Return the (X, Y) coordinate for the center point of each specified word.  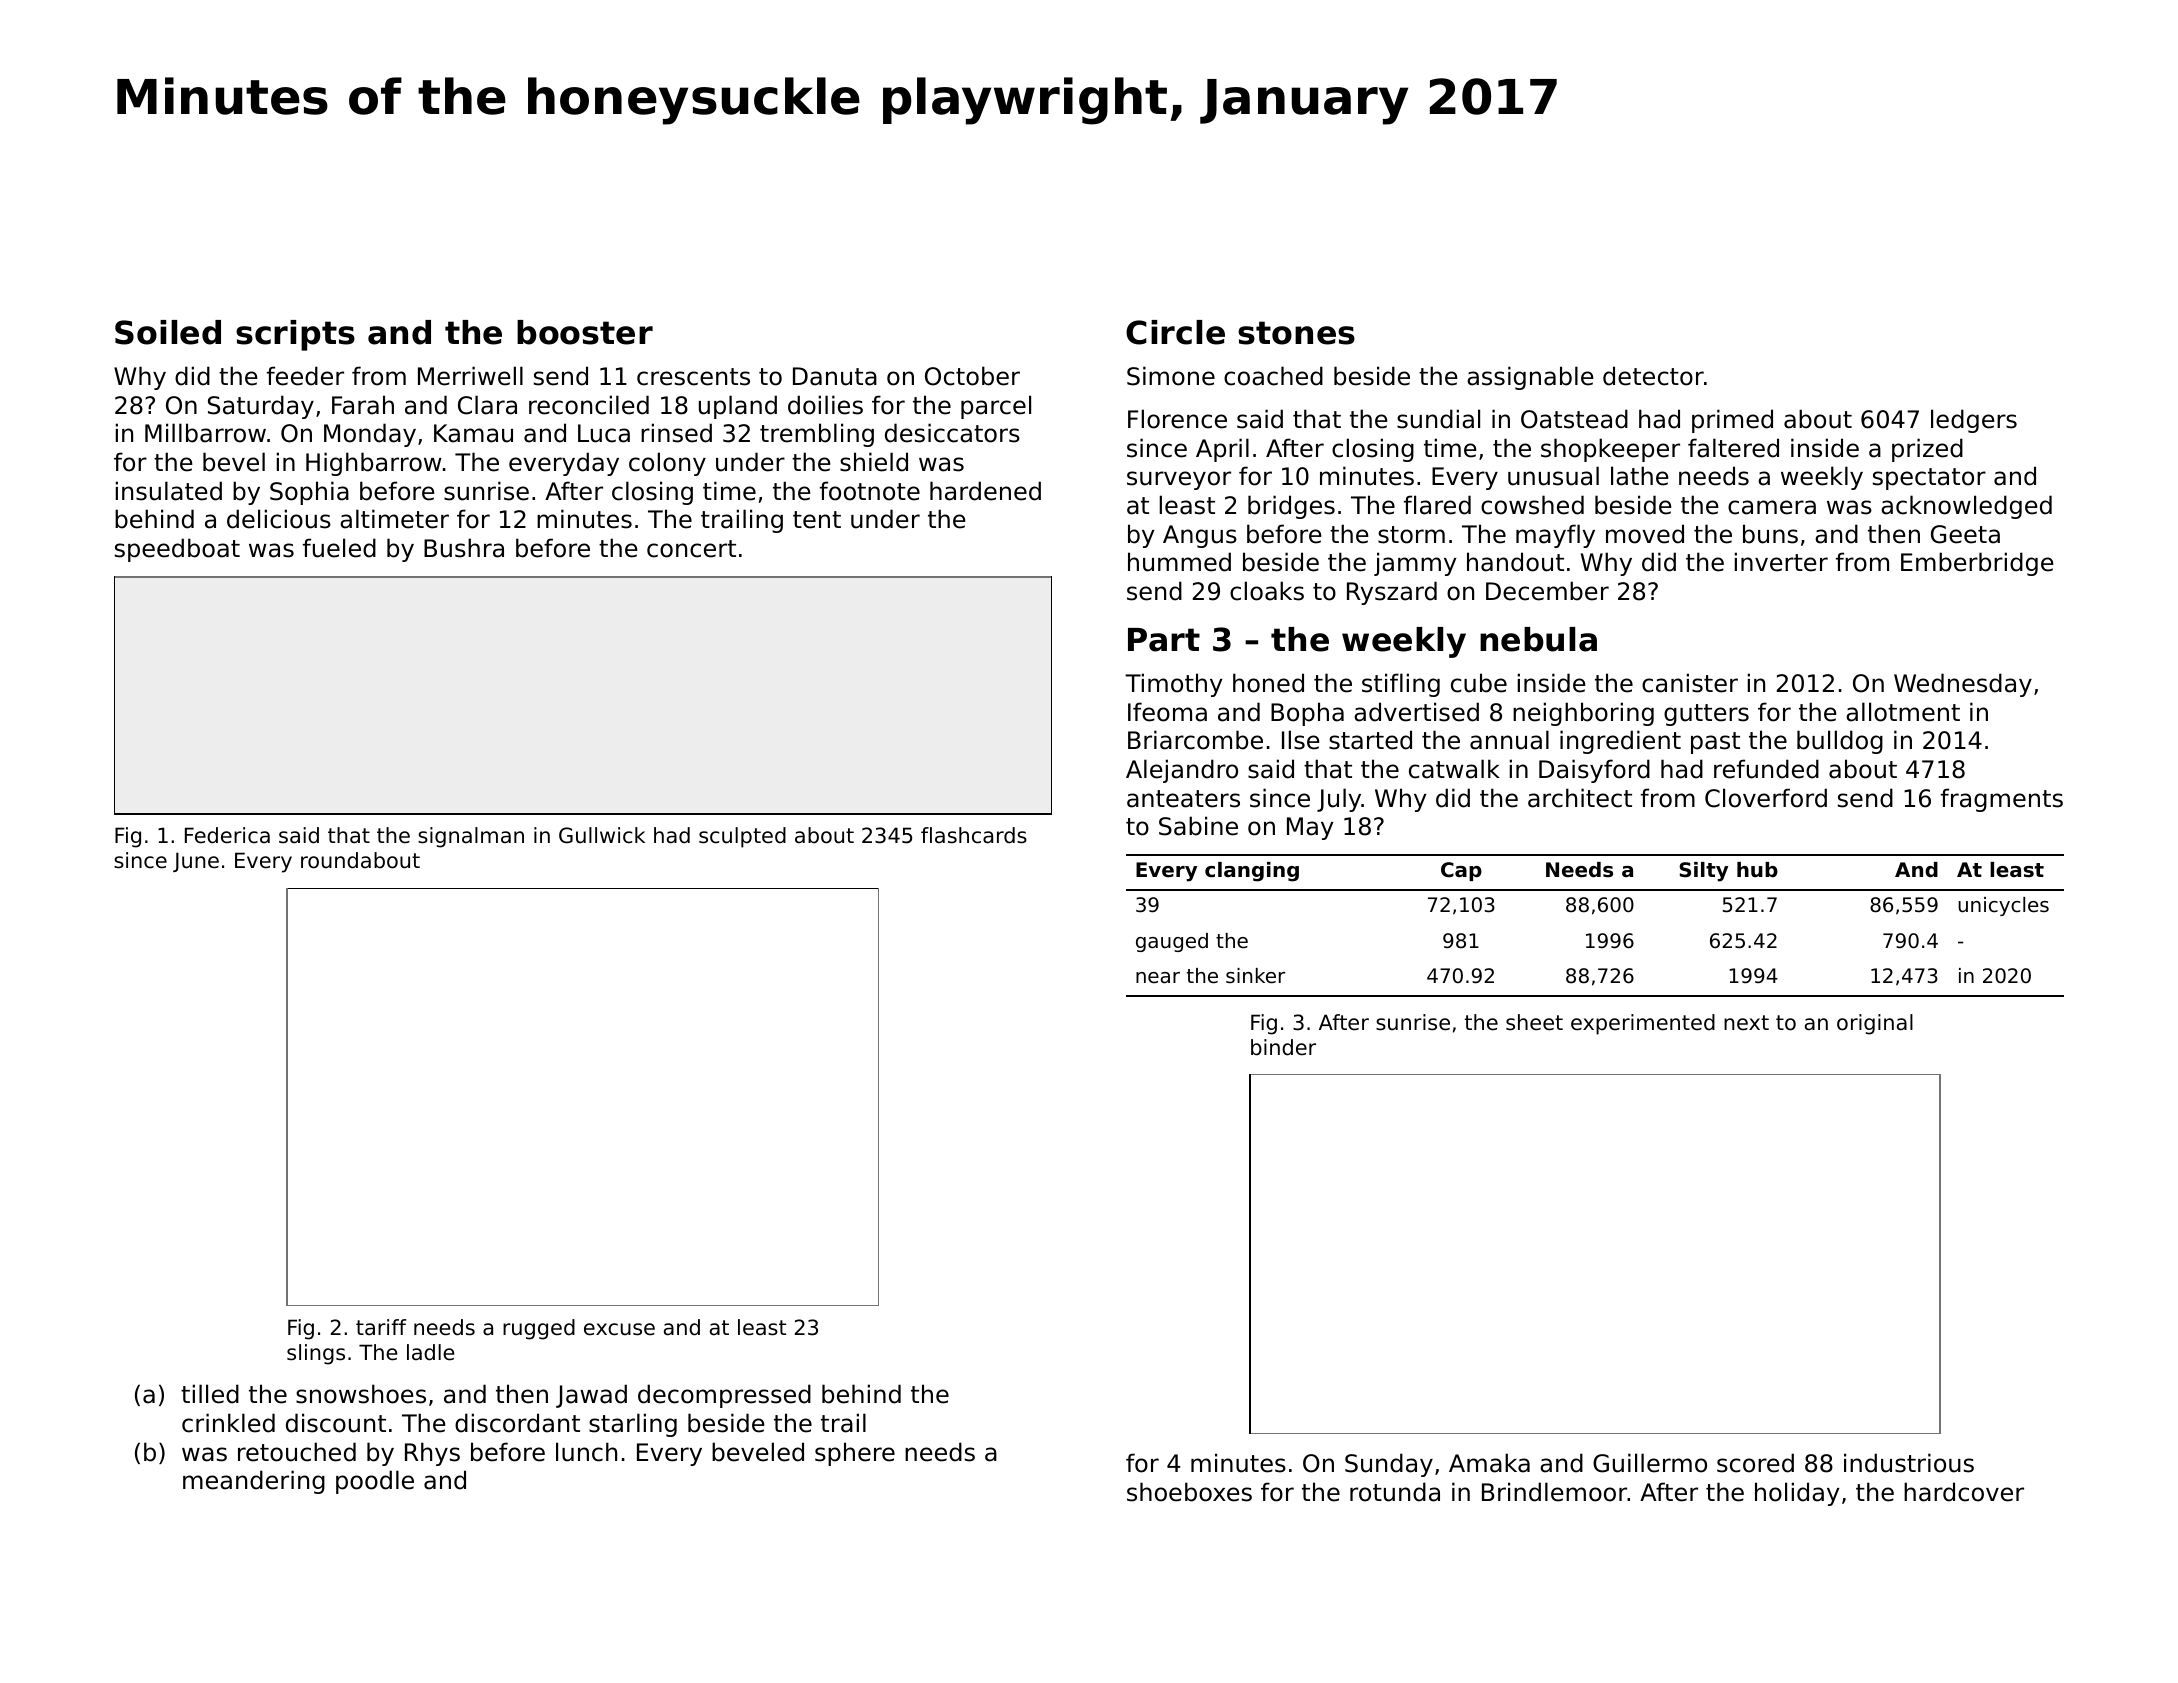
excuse (619, 1329)
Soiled (168, 332)
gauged (1172, 942)
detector (1653, 376)
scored (1755, 1463)
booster (585, 332)
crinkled (228, 1423)
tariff (381, 1327)
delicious (279, 519)
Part (1164, 640)
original (1875, 1024)
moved (1645, 534)
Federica (227, 835)
